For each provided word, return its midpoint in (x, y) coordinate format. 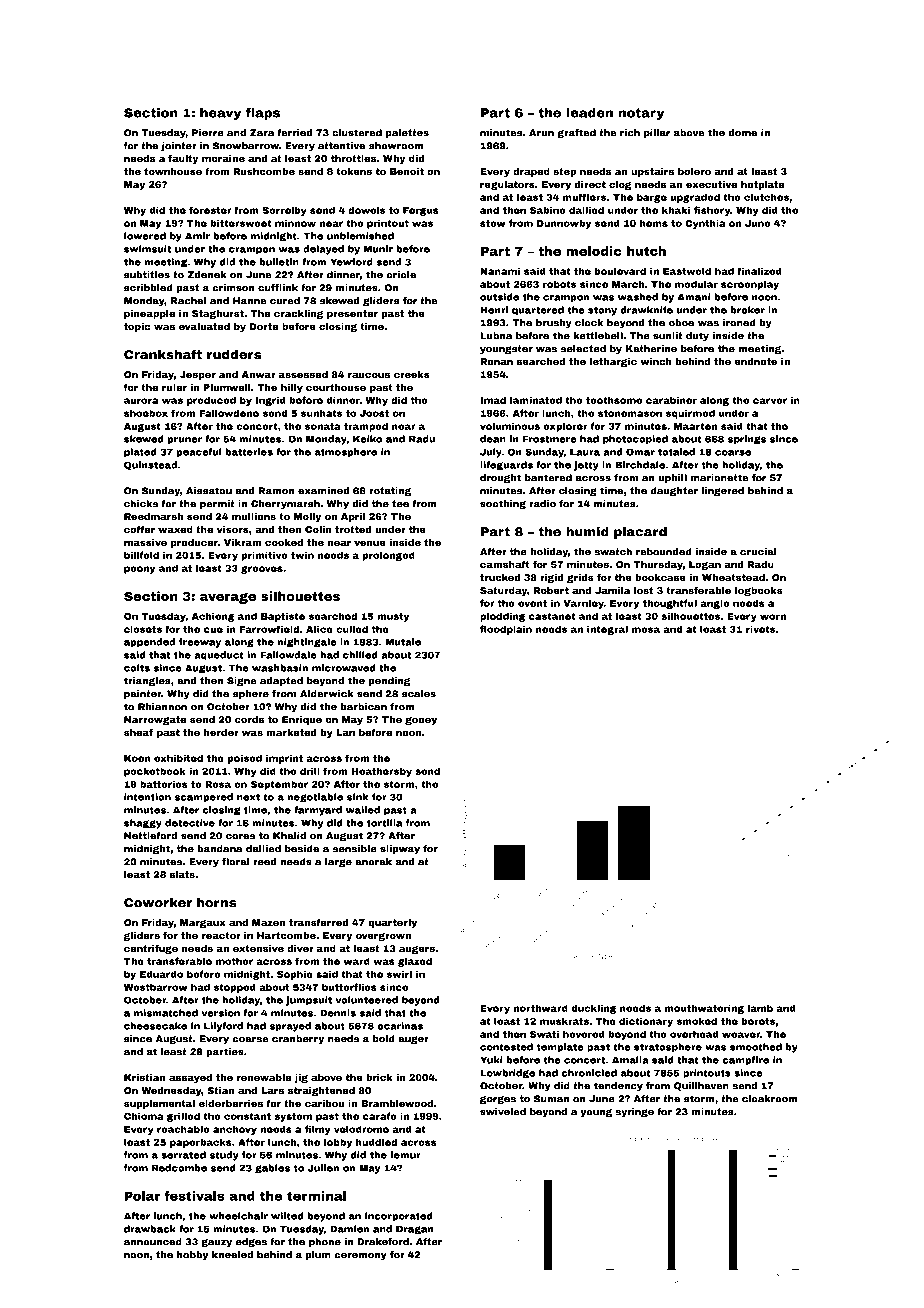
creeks (412, 374)
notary (641, 114)
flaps (263, 114)
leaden (589, 113)
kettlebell (598, 336)
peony (139, 570)
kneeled (232, 1255)
